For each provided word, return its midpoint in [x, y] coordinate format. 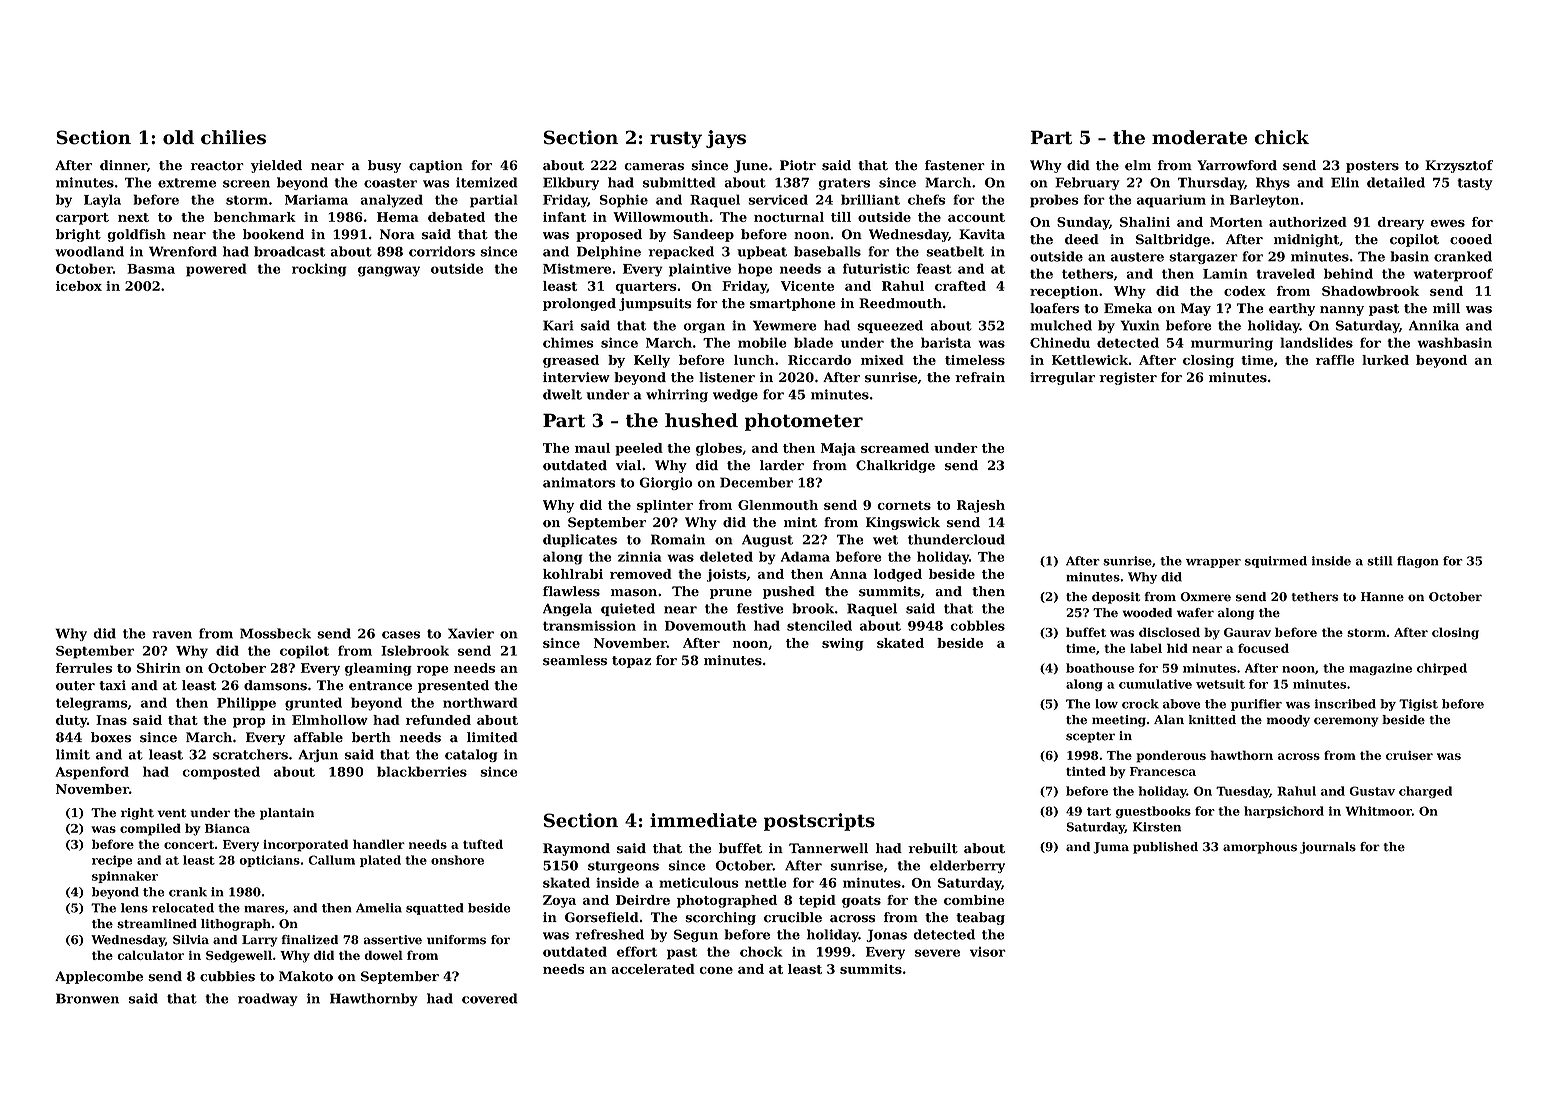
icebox [79, 286]
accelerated [653, 969]
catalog [471, 755]
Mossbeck [275, 633]
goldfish [136, 235]
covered [490, 998]
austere [1137, 257]
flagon [1418, 562]
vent [171, 813]
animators [579, 482]
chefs [926, 199]
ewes [1447, 223]
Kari [558, 325]
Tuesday [1243, 792]
